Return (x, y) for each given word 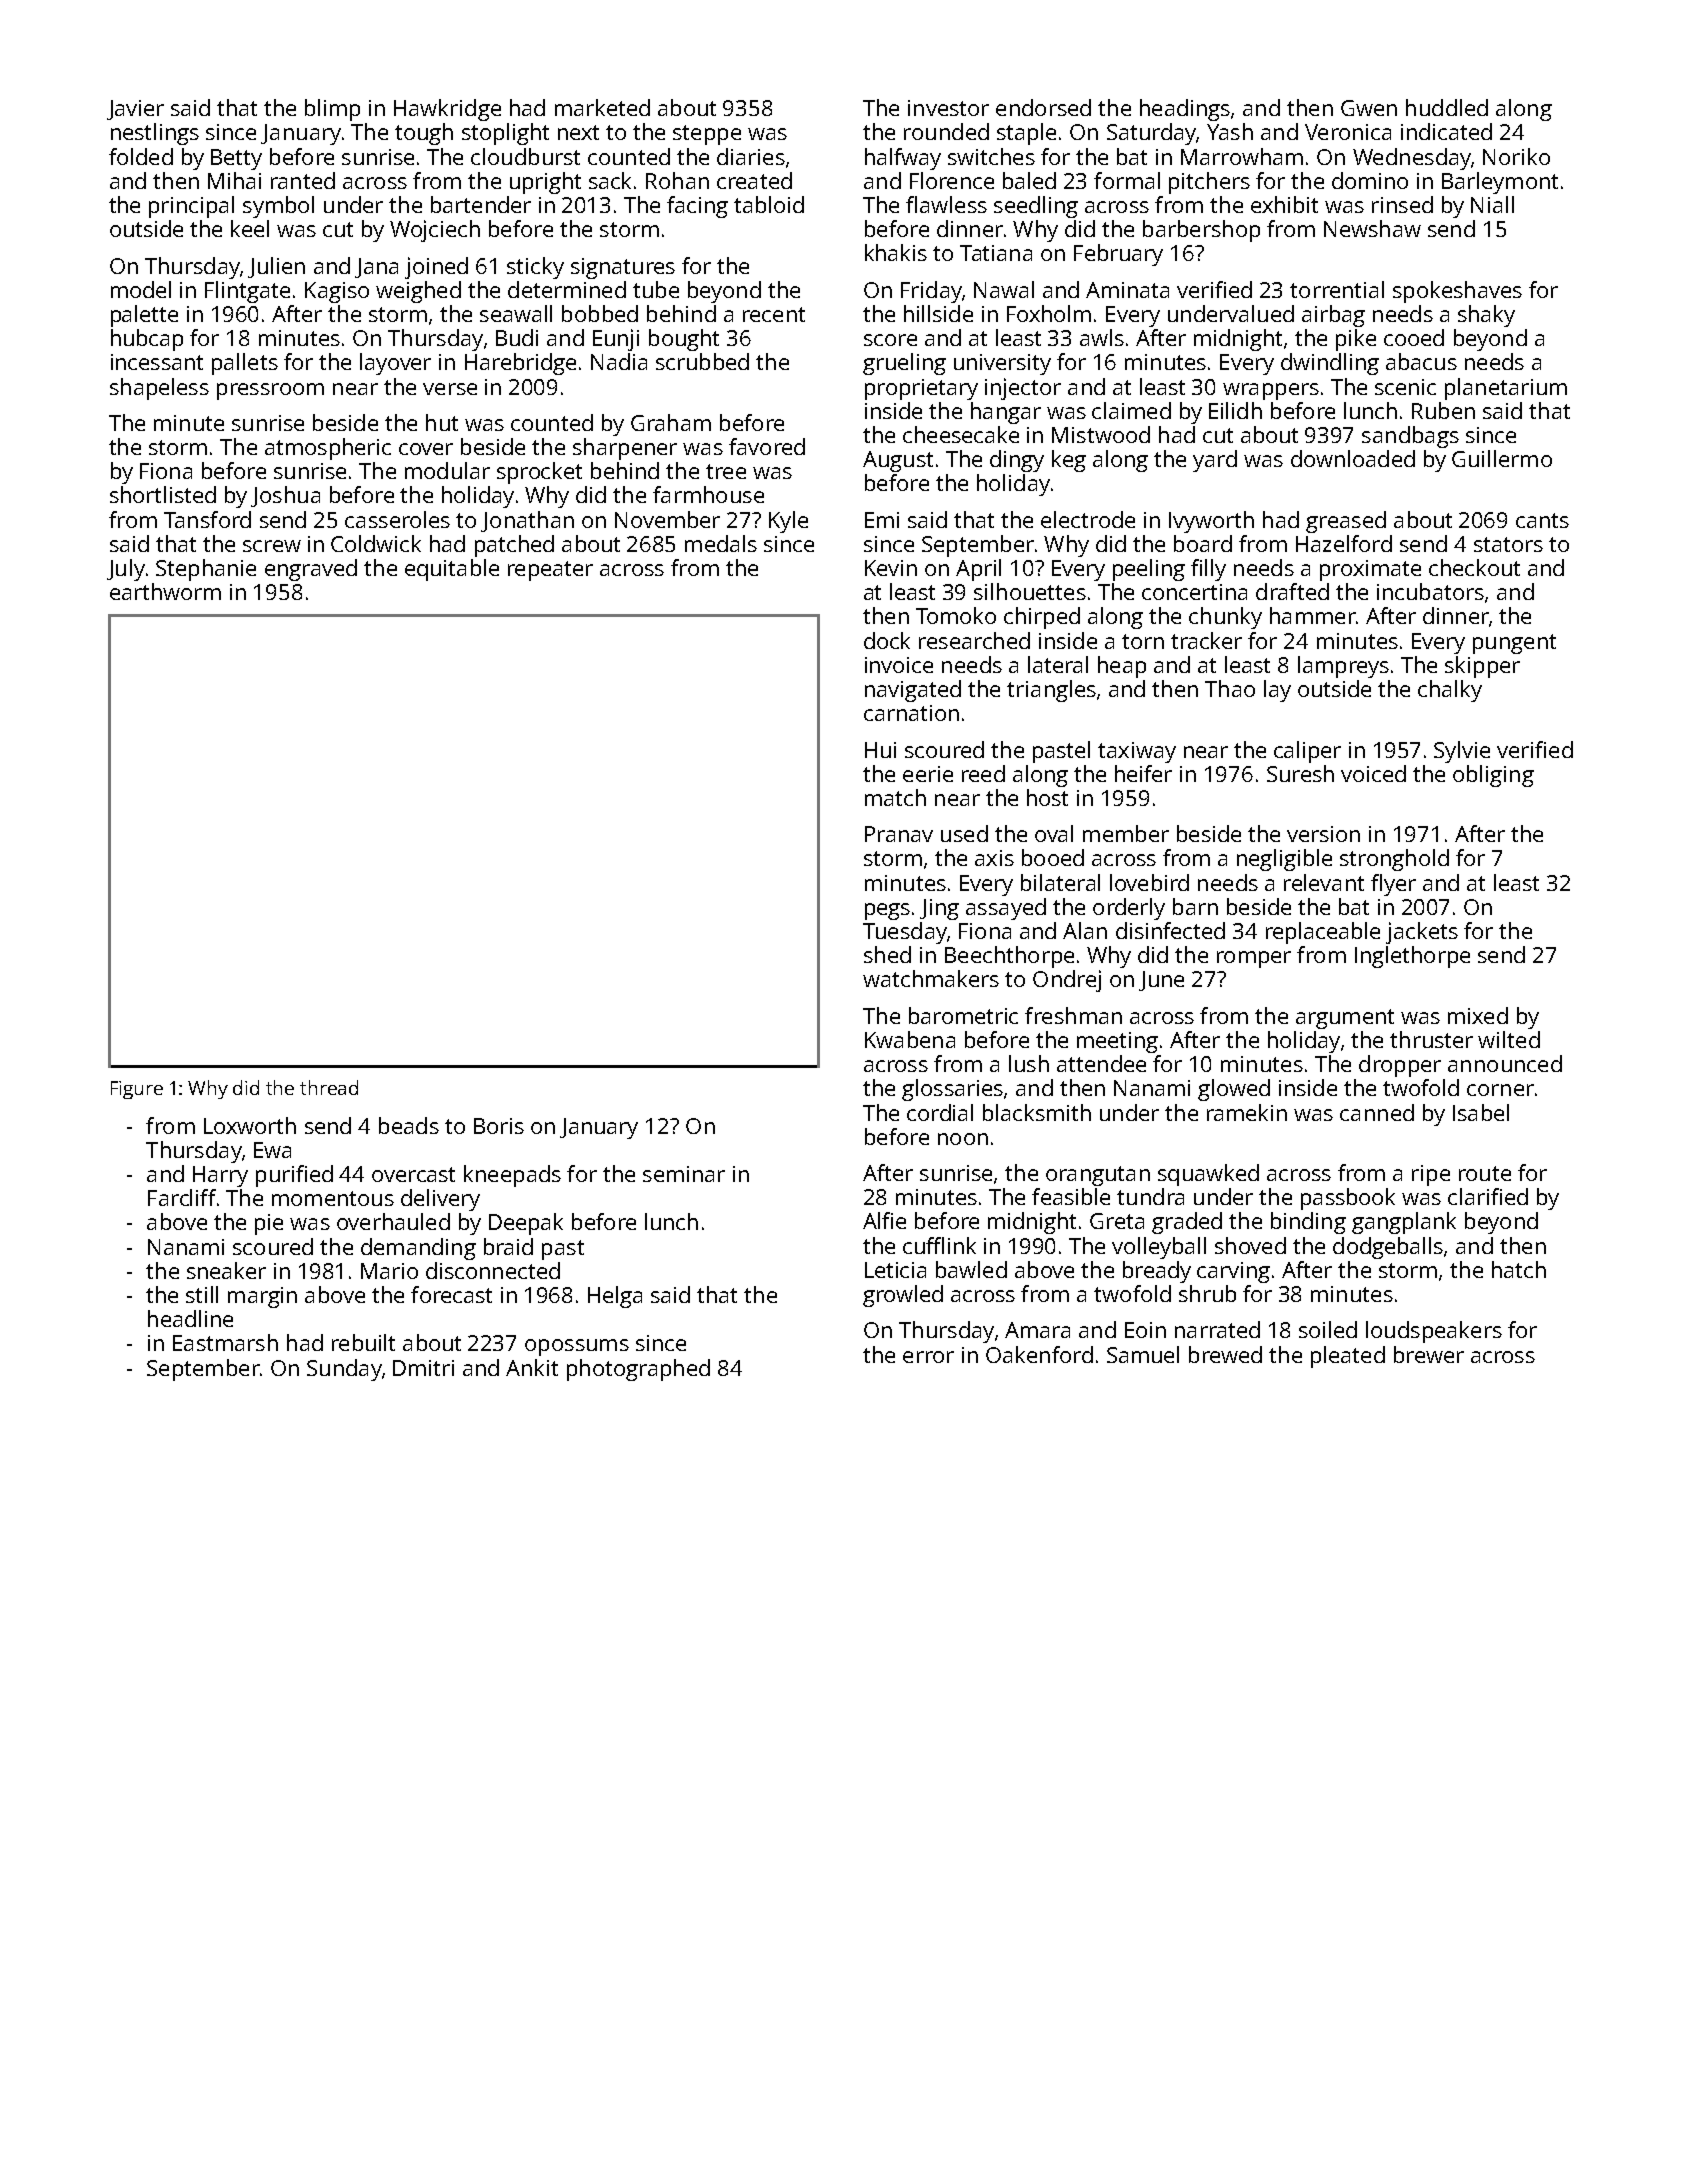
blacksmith (1037, 1112)
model (141, 289)
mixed (1478, 1015)
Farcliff (182, 1197)
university (1002, 364)
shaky (1486, 316)
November (667, 519)
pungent (1514, 644)
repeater (550, 571)
